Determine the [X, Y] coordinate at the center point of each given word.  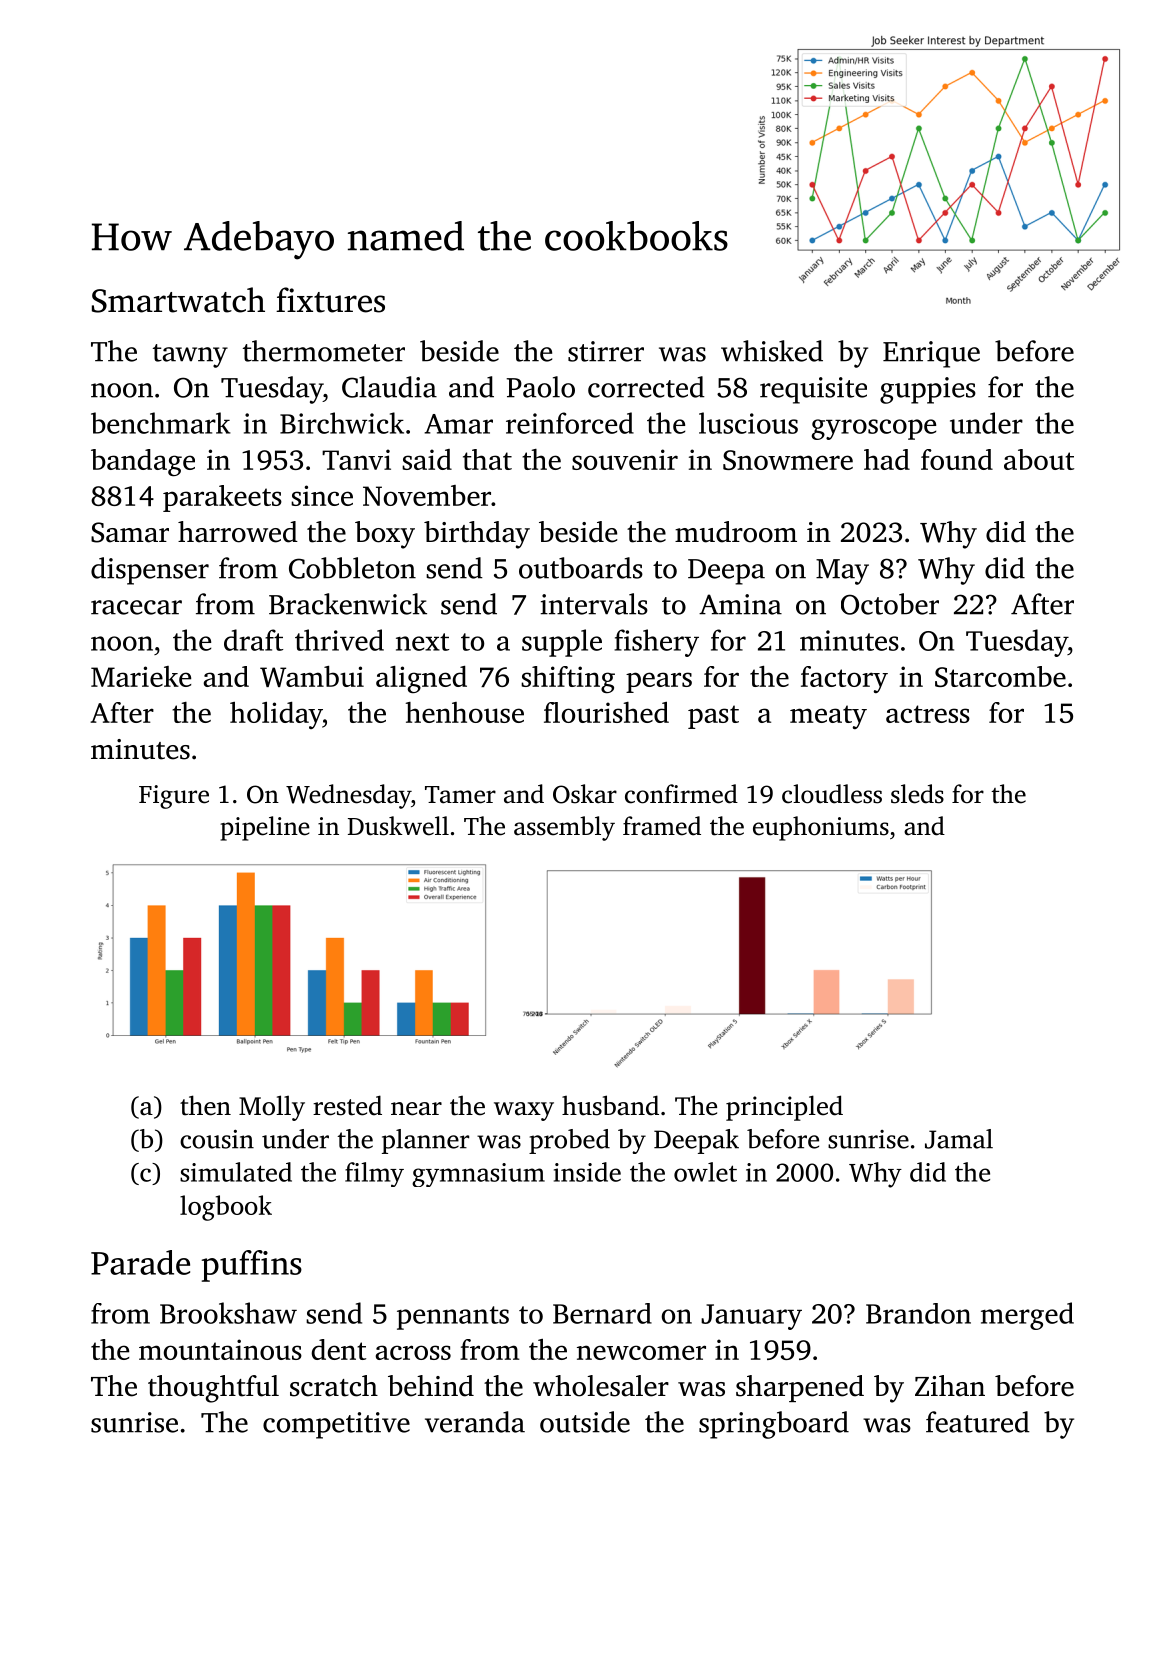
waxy [524, 1111]
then [205, 1105]
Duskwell [398, 826]
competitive [336, 1425]
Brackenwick [348, 604]
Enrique [931, 354]
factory [844, 679]
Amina [740, 604]
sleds [917, 794]
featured [978, 1422]
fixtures [330, 300]
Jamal [959, 1139]
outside [585, 1422]
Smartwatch [178, 300]
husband [610, 1105]
